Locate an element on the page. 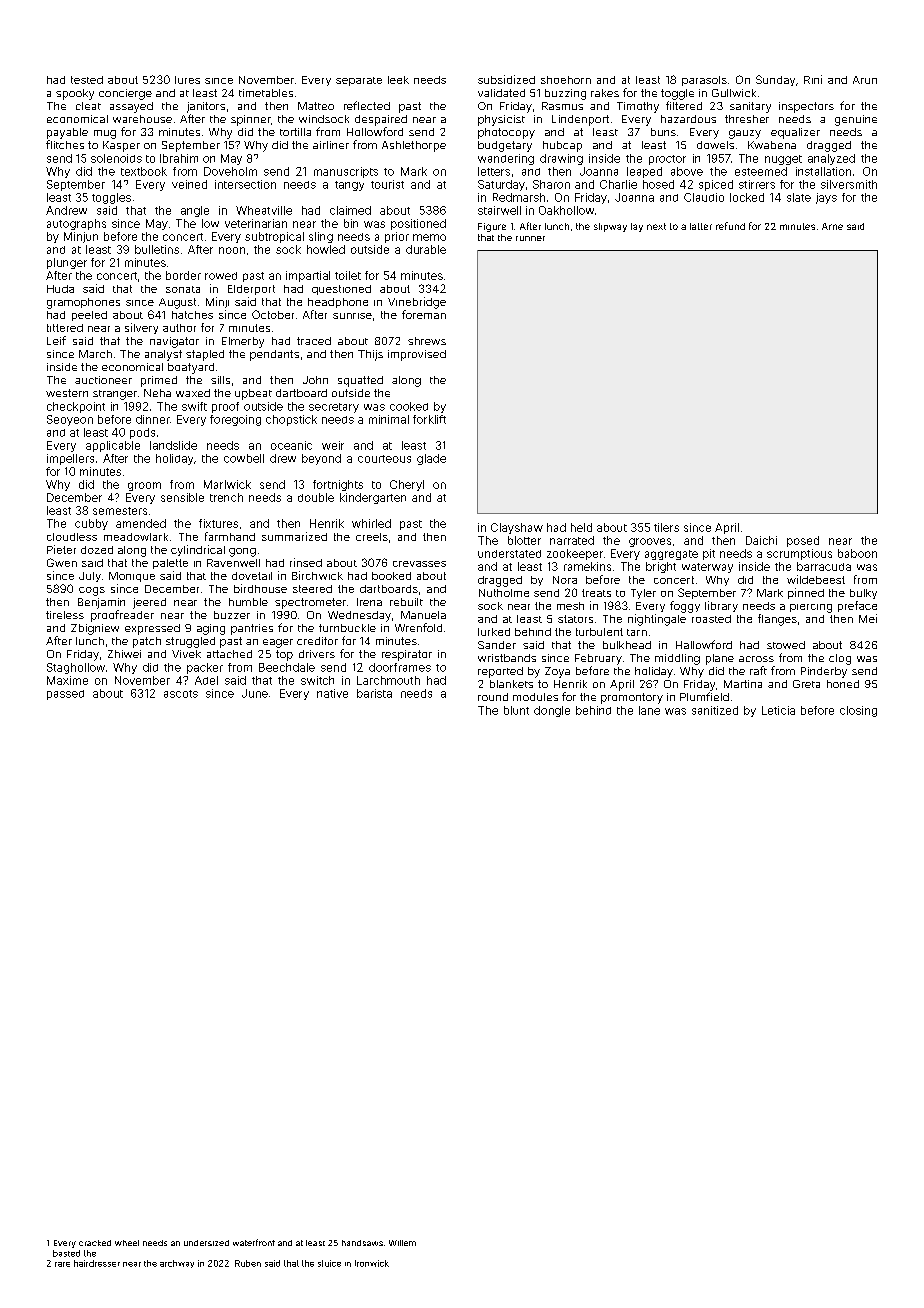 The image size is (924, 1308). wheel is located at coordinates (127, 1243).
